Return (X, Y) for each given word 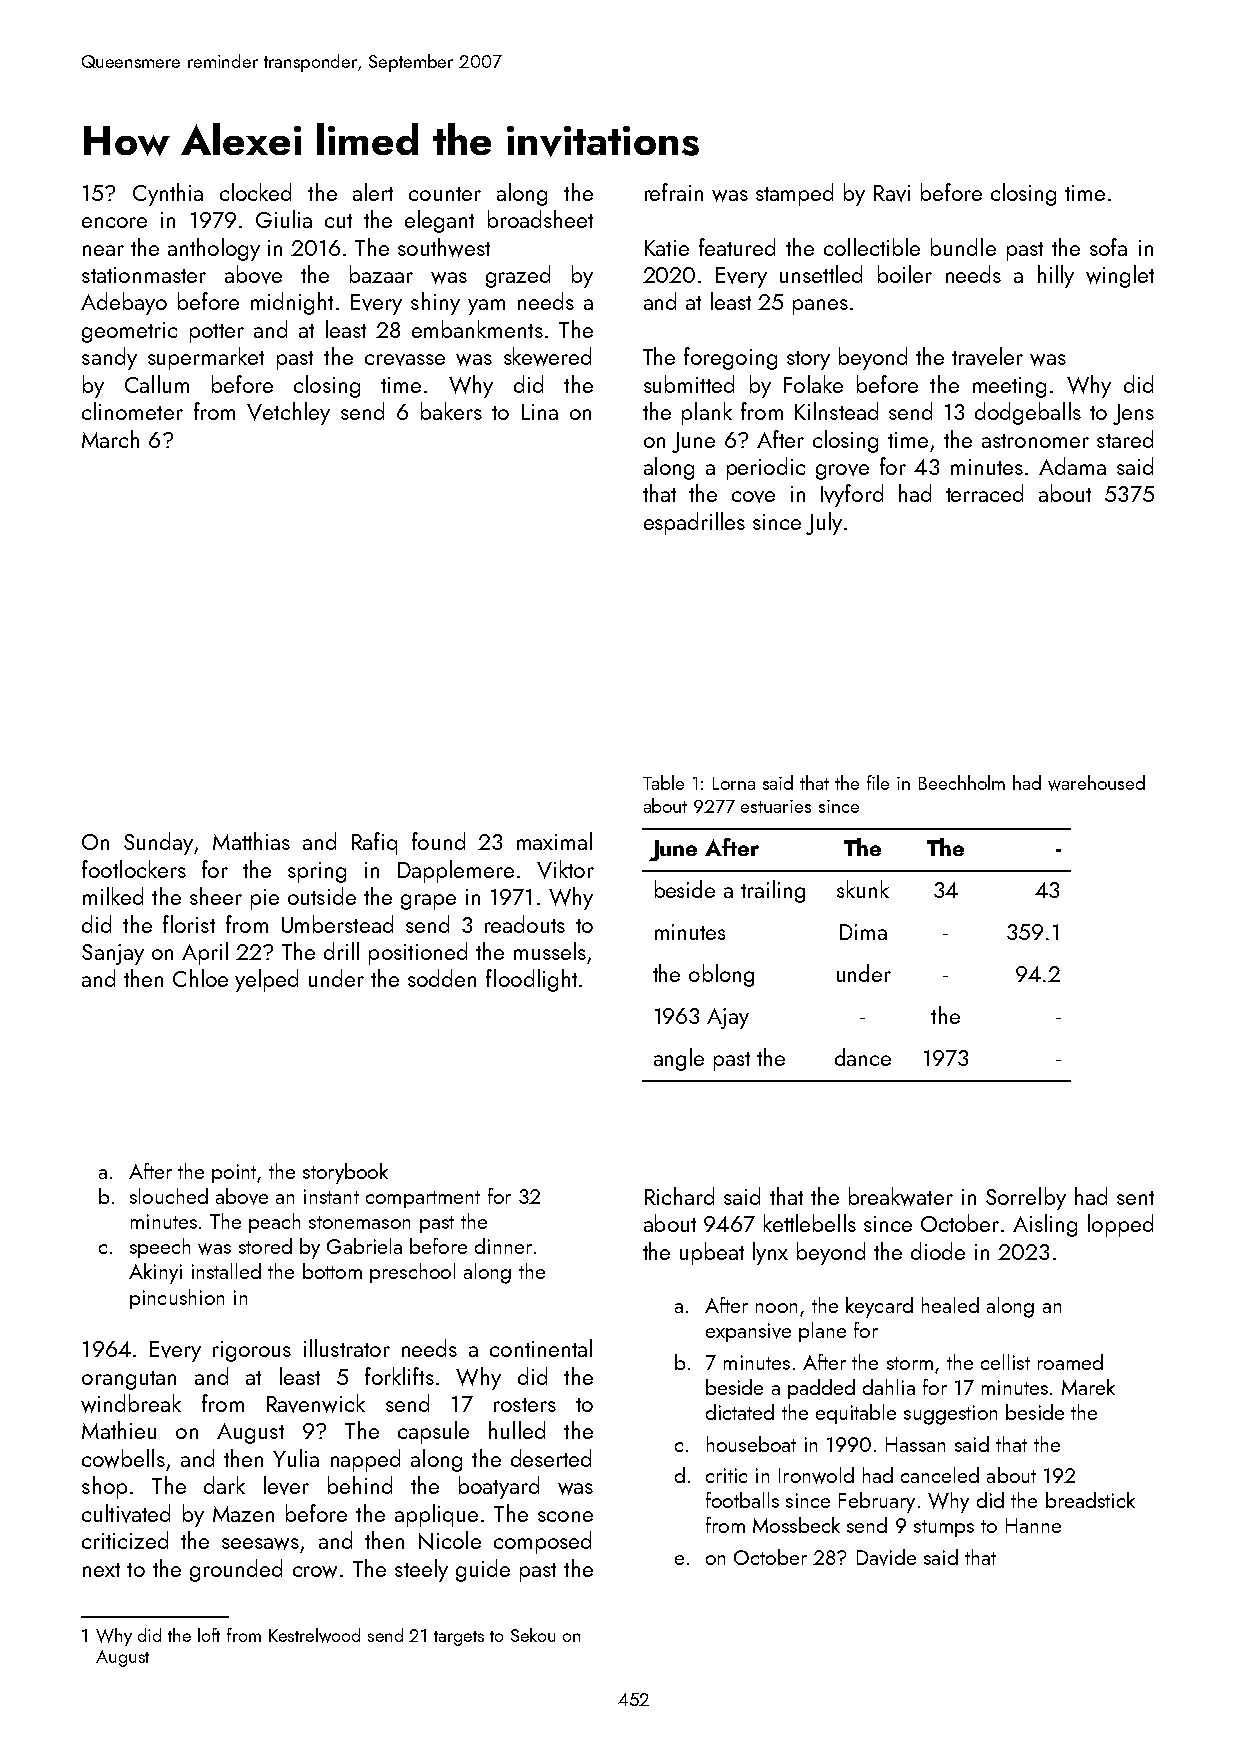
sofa (1108, 247)
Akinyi (155, 1273)
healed (950, 1305)
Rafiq (374, 843)
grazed (518, 276)
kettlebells (810, 1223)
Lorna (734, 783)
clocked (255, 192)
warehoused (1096, 783)
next (101, 1570)
